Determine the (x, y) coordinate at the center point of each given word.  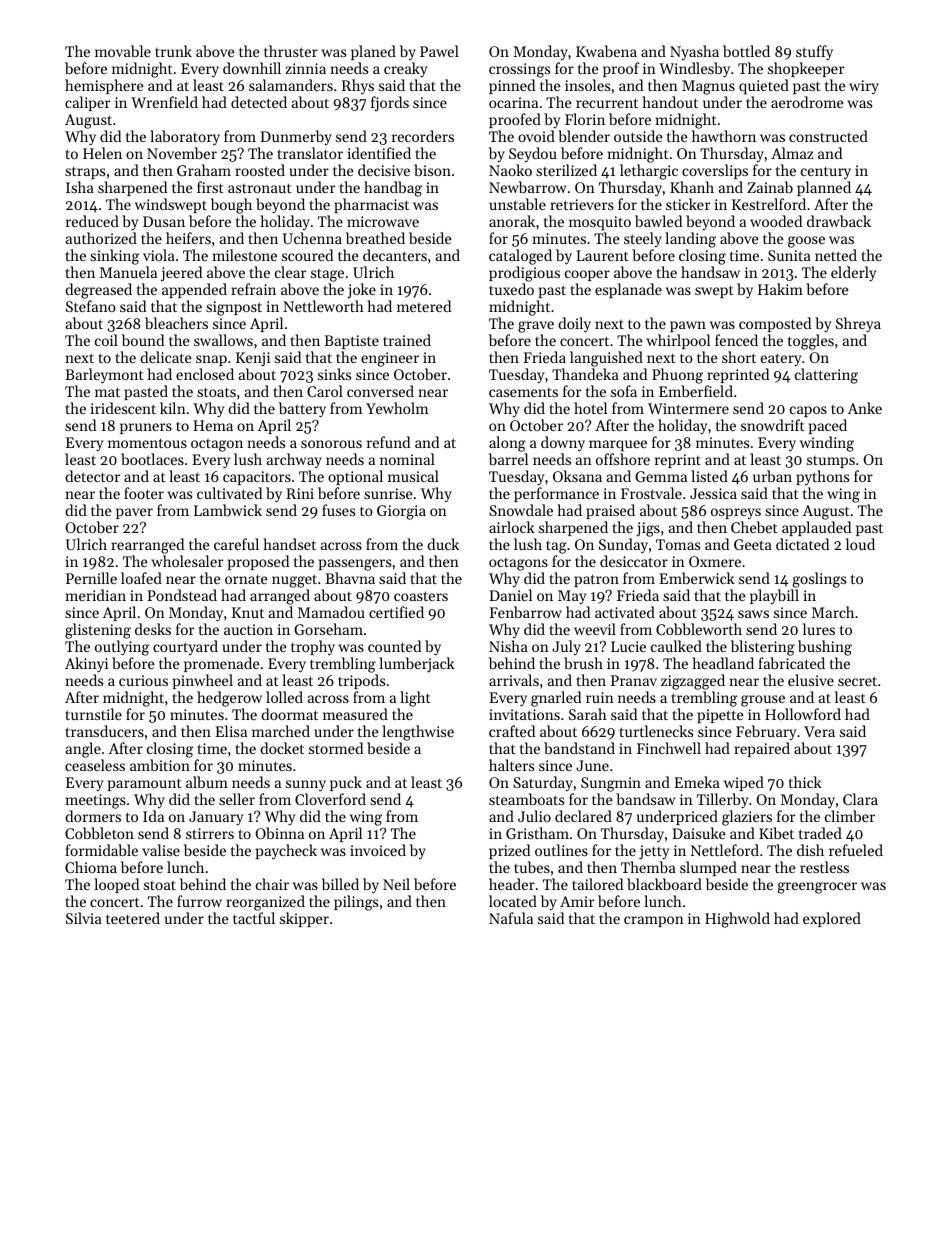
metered (424, 306)
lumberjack (417, 665)
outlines (561, 850)
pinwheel (203, 681)
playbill (774, 596)
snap (211, 360)
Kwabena (606, 51)
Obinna (279, 833)
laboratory (185, 138)
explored (832, 919)
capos (808, 411)
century (826, 173)
